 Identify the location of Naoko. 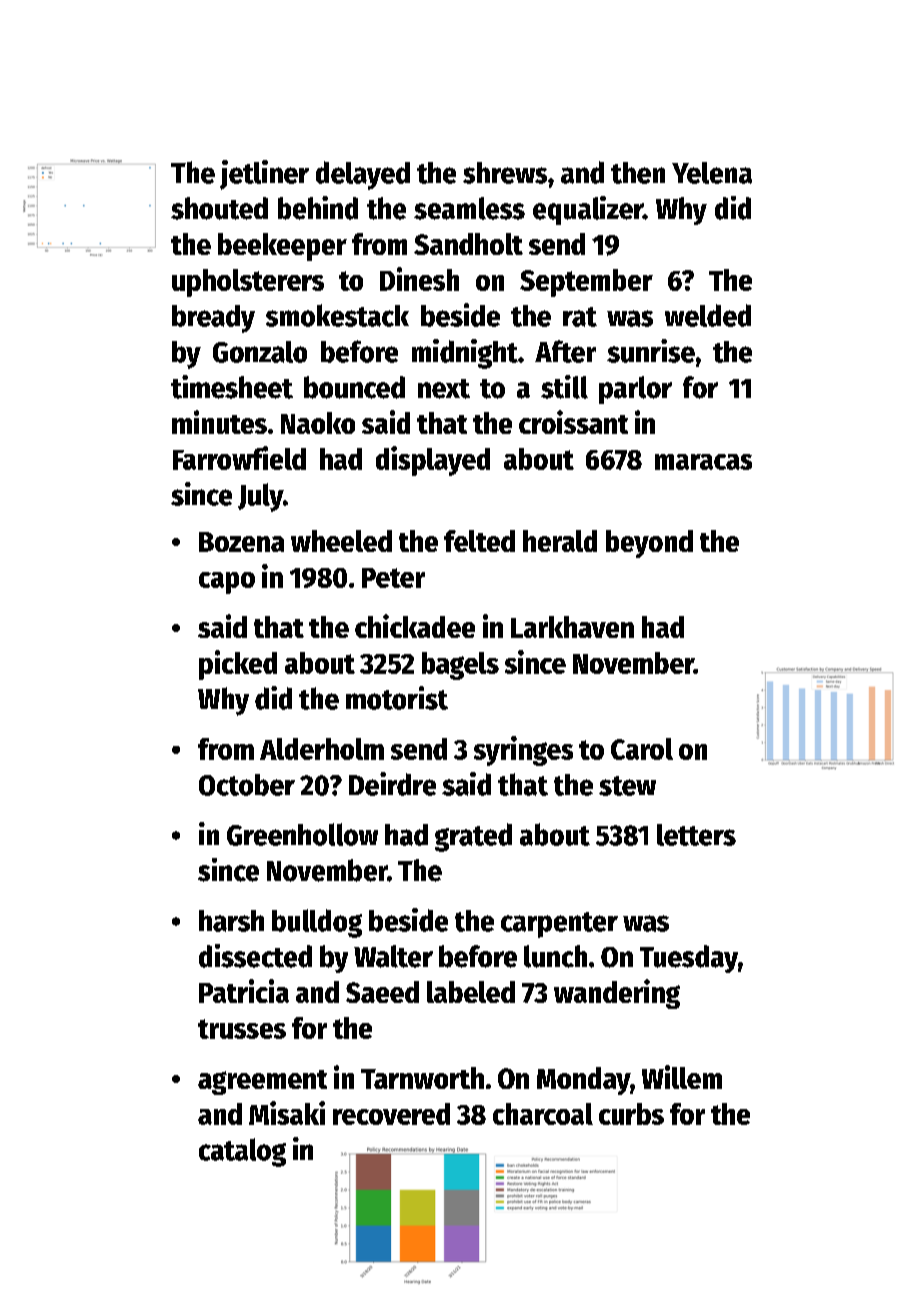
(318, 423).
